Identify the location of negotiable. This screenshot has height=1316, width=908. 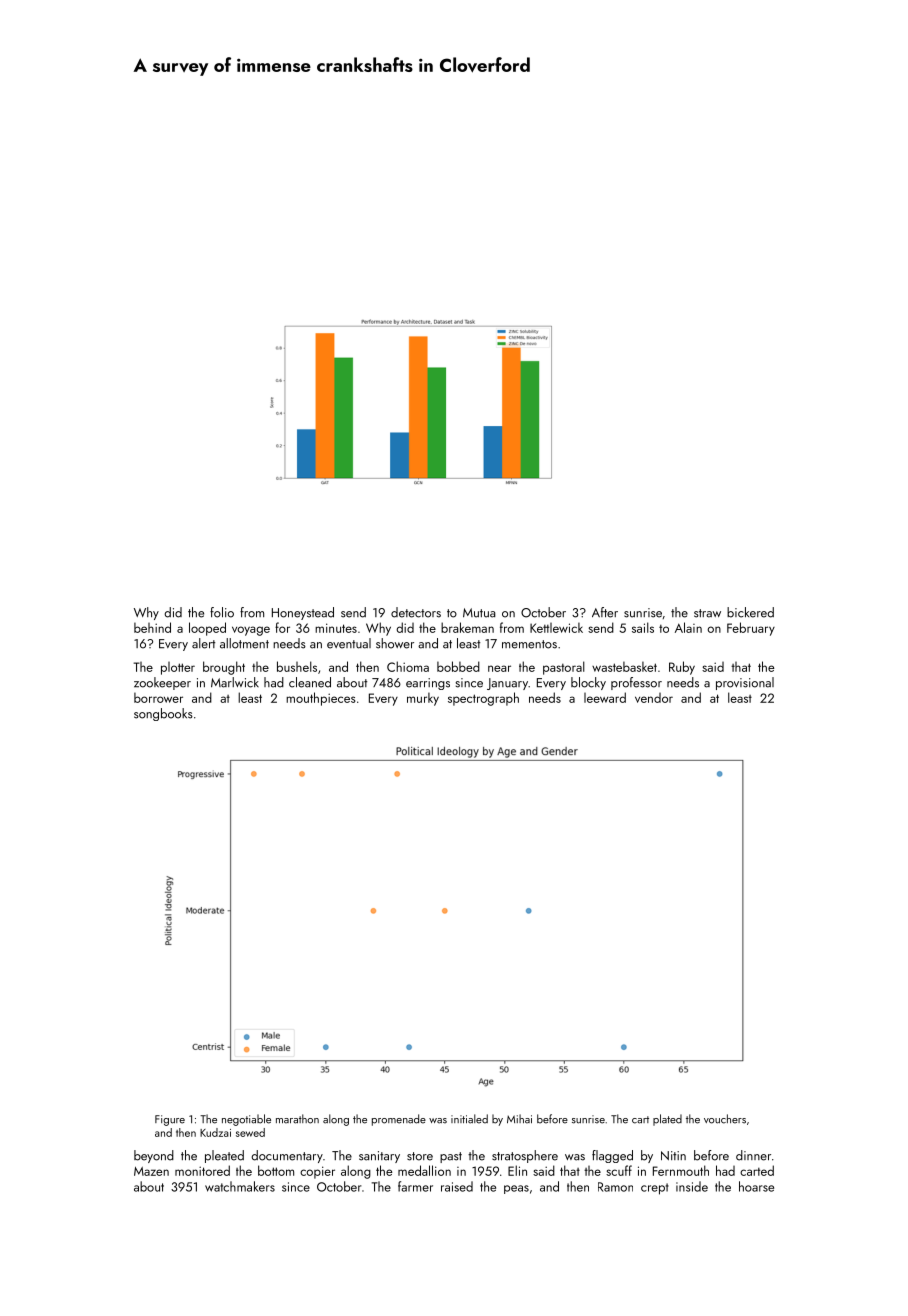
(246, 1120).
